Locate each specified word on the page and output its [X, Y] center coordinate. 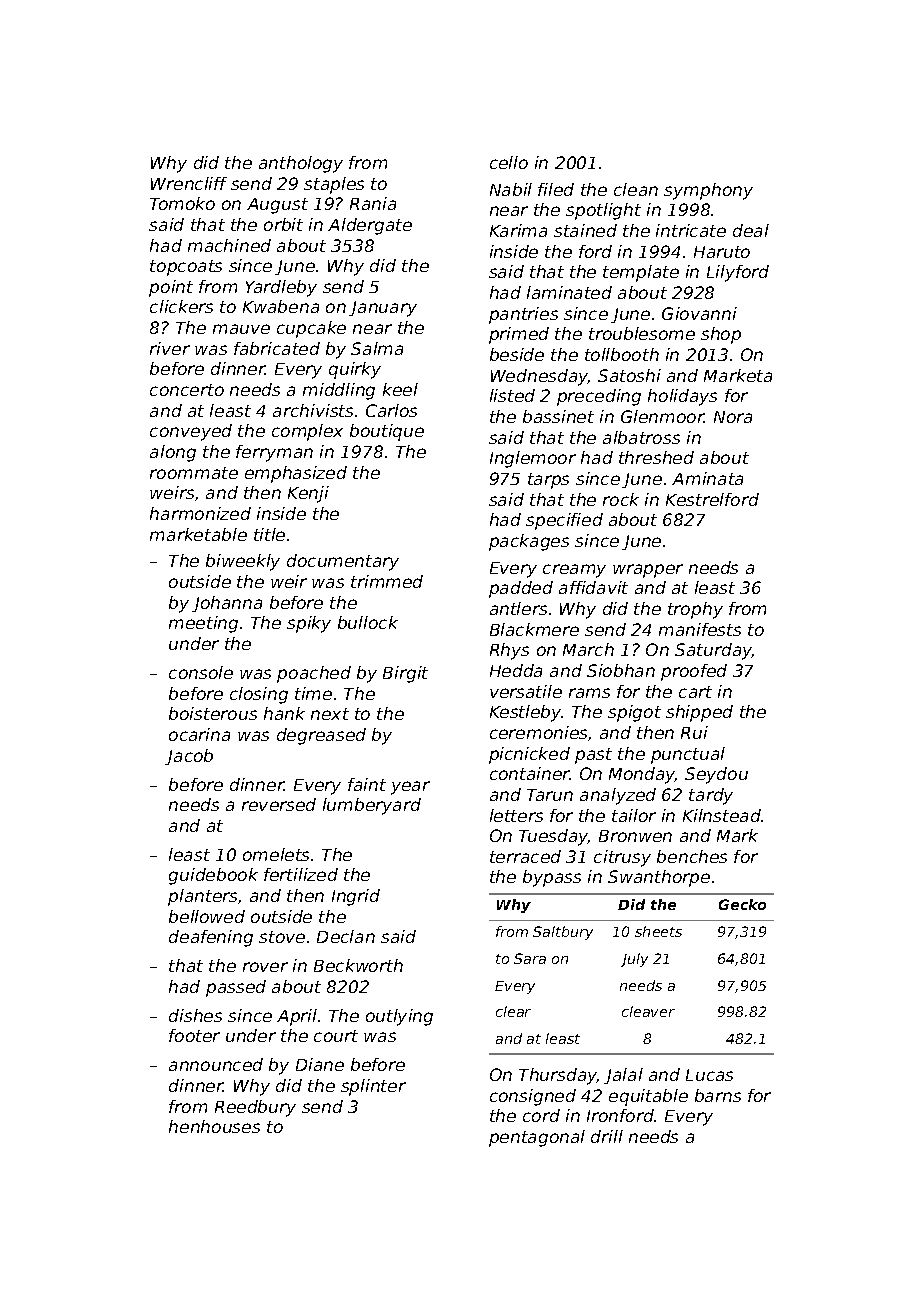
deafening [211, 938]
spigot [634, 713]
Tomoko [182, 203]
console [201, 672]
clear [513, 1011]
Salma [377, 348]
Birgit [405, 674]
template [641, 273]
